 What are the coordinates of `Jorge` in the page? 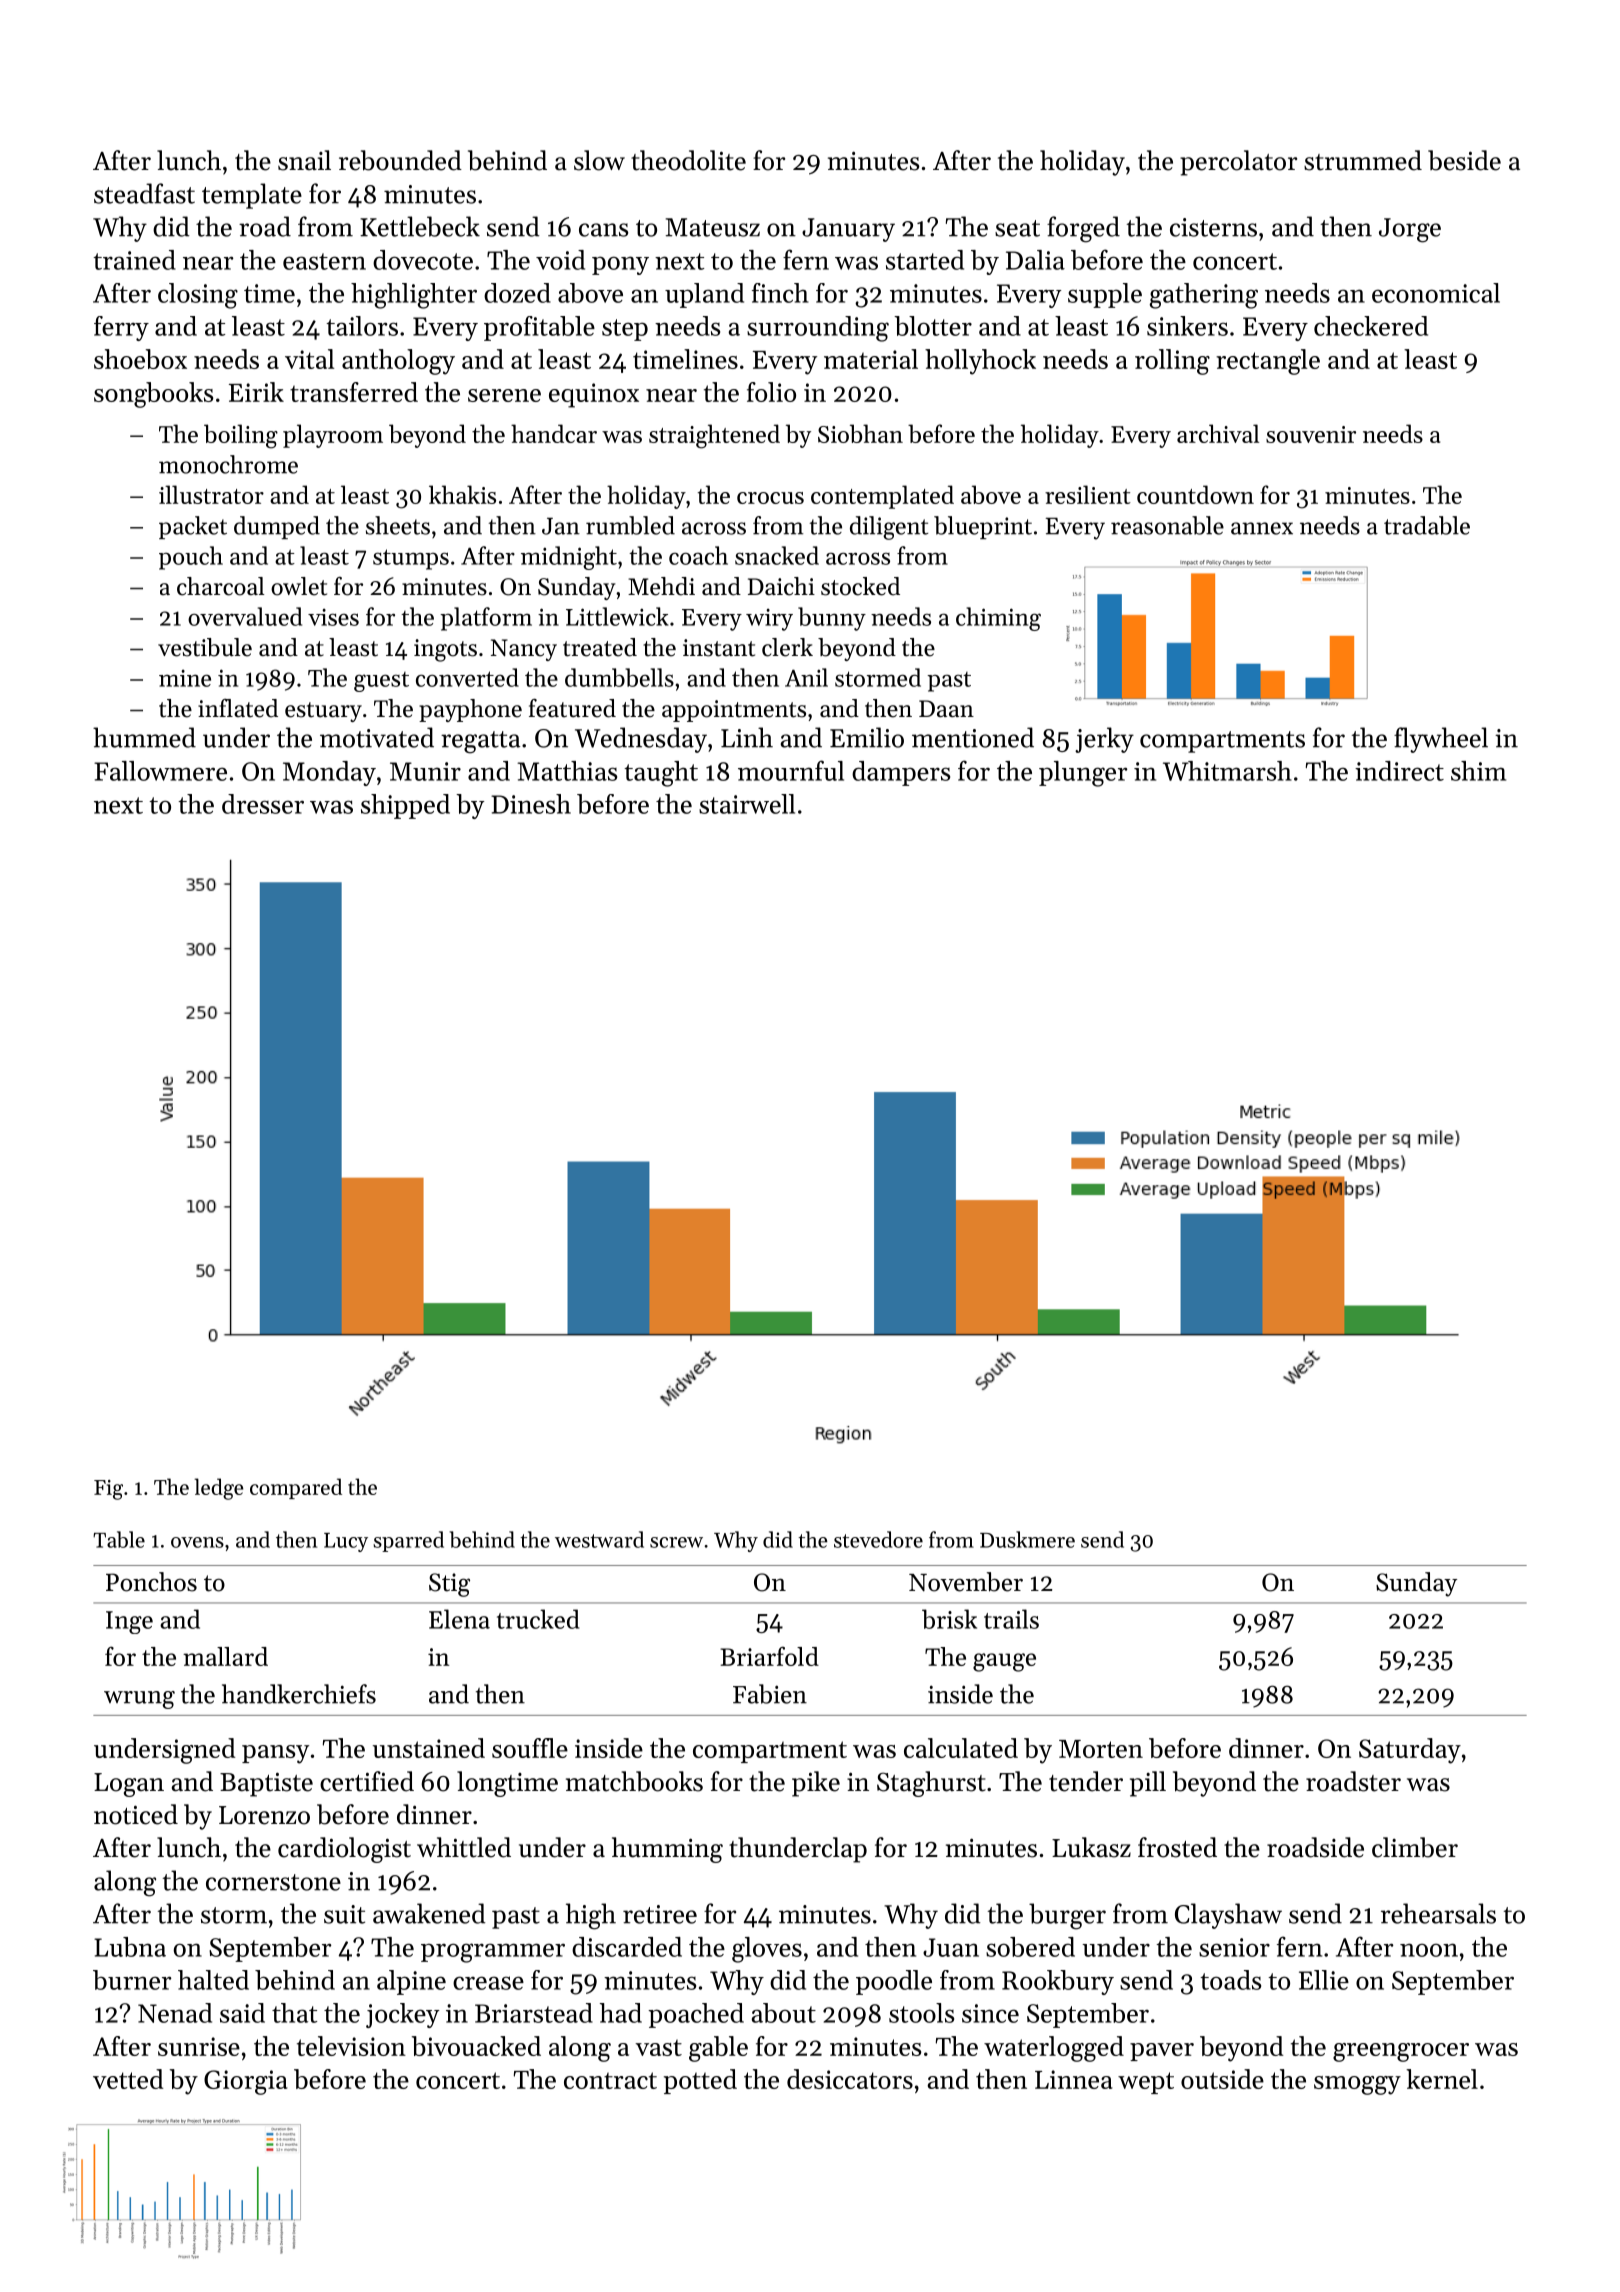 It's located at (1410, 230).
